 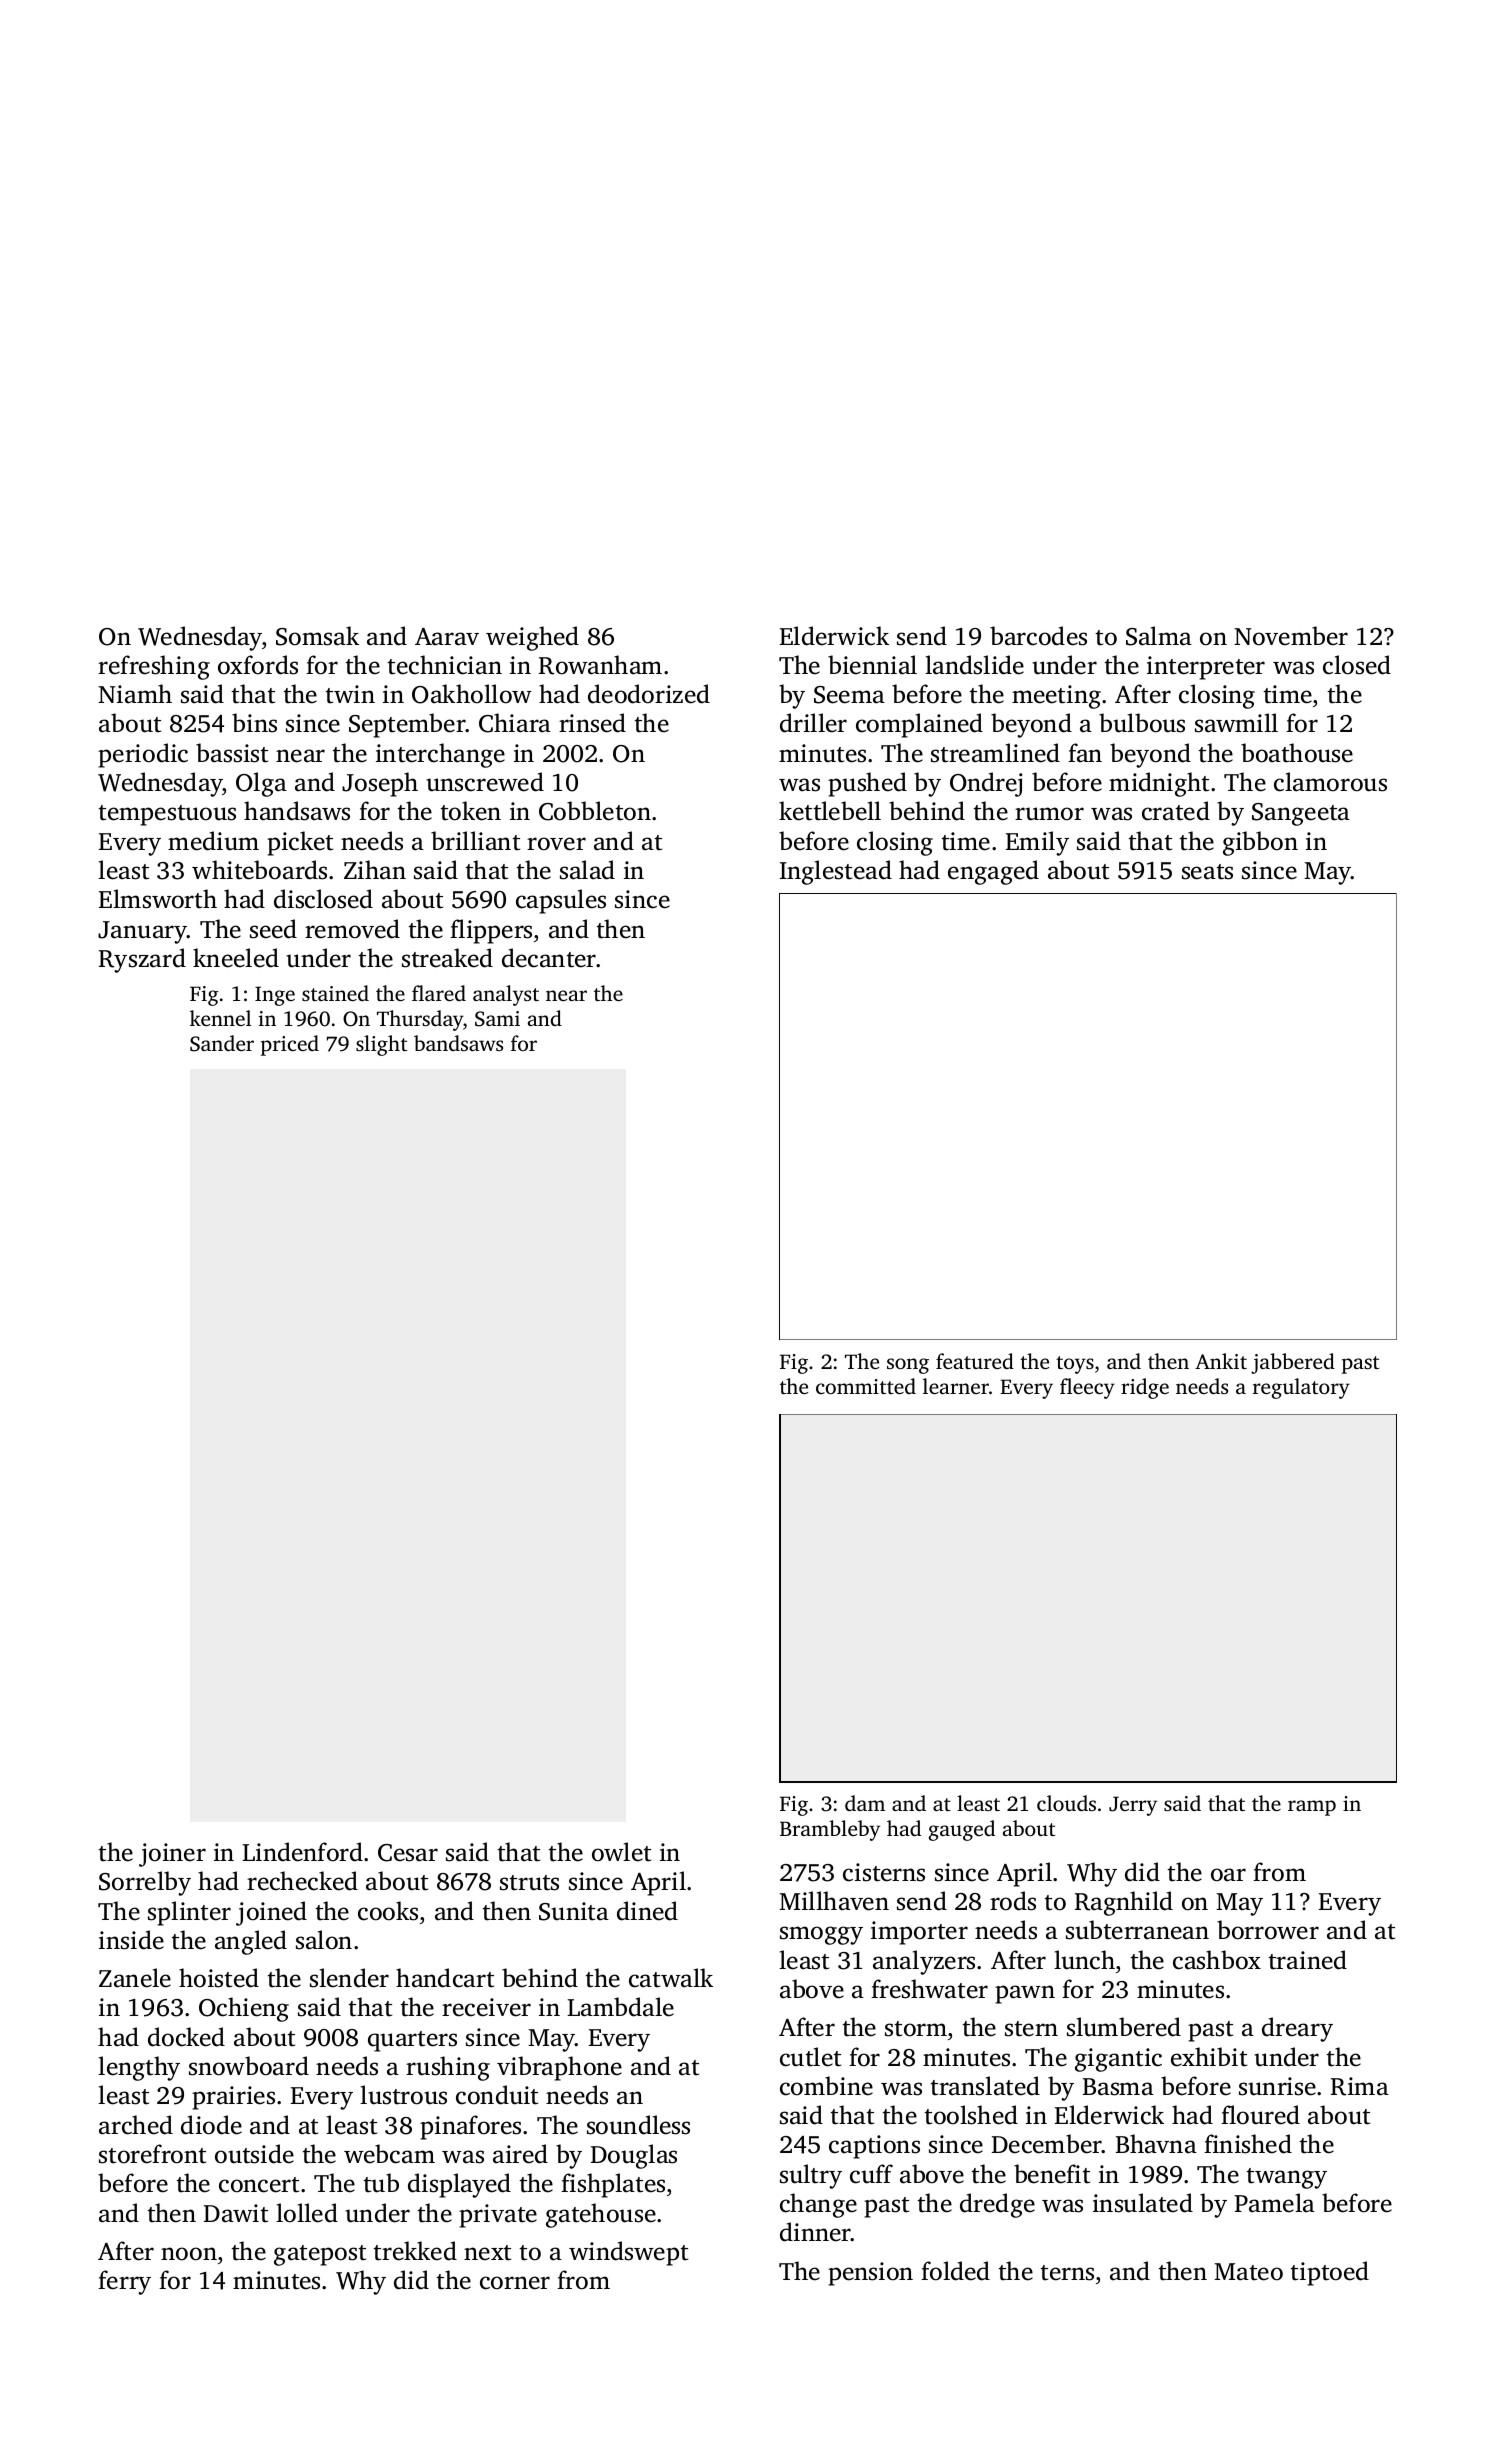 What do you see at coordinates (320, 2255) in the image?
I see `gatepost` at bounding box center [320, 2255].
